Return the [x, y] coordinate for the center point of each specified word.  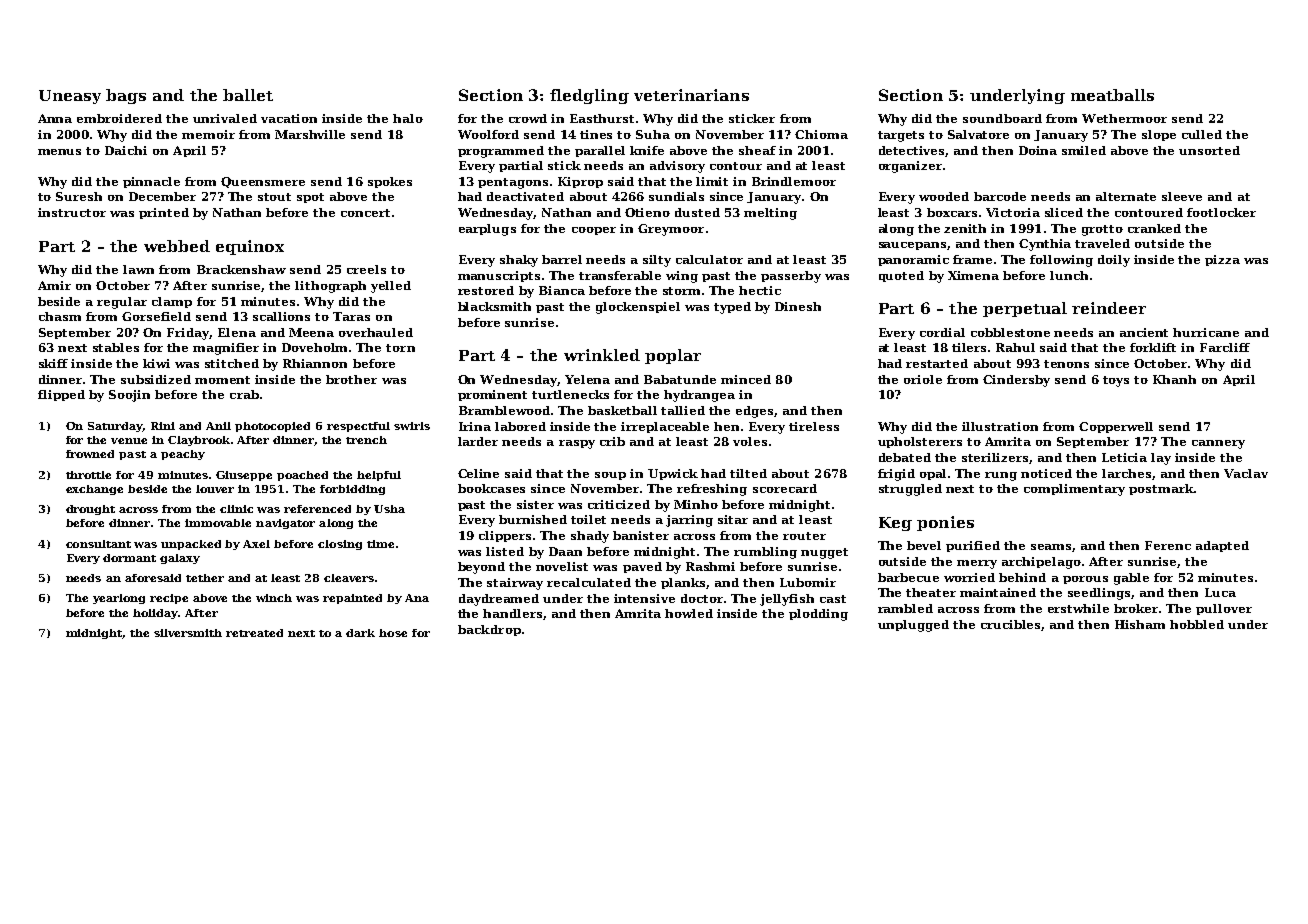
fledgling [589, 96]
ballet [248, 95]
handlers [512, 613]
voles [750, 441]
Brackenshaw [241, 269]
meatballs [1112, 95]
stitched [232, 363]
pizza [1222, 260]
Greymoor [671, 230]
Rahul [1015, 347]
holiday [156, 614]
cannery [1218, 444]
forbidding [352, 490]
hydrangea [699, 396]
